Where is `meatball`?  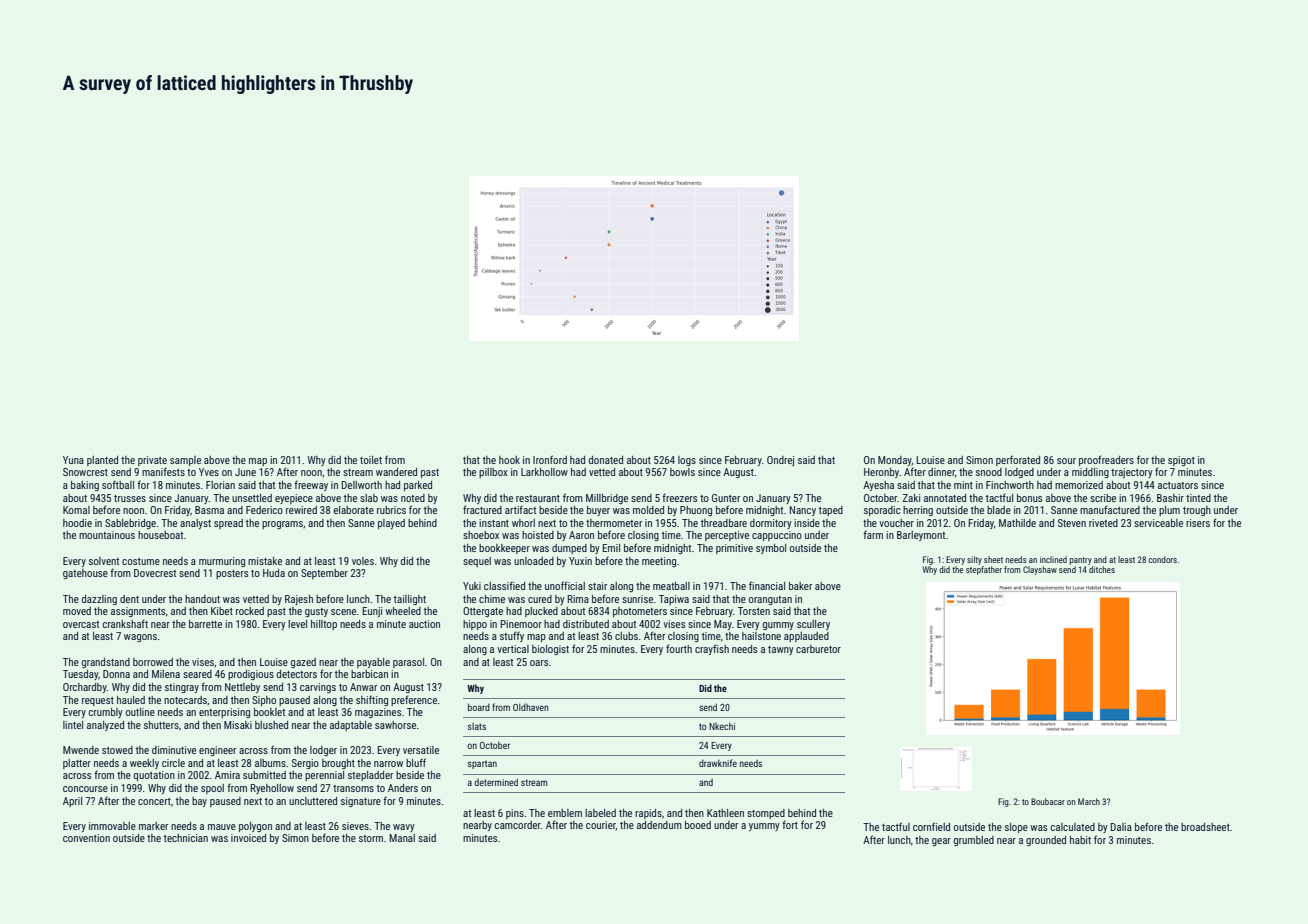
meatball is located at coordinates (671, 586).
